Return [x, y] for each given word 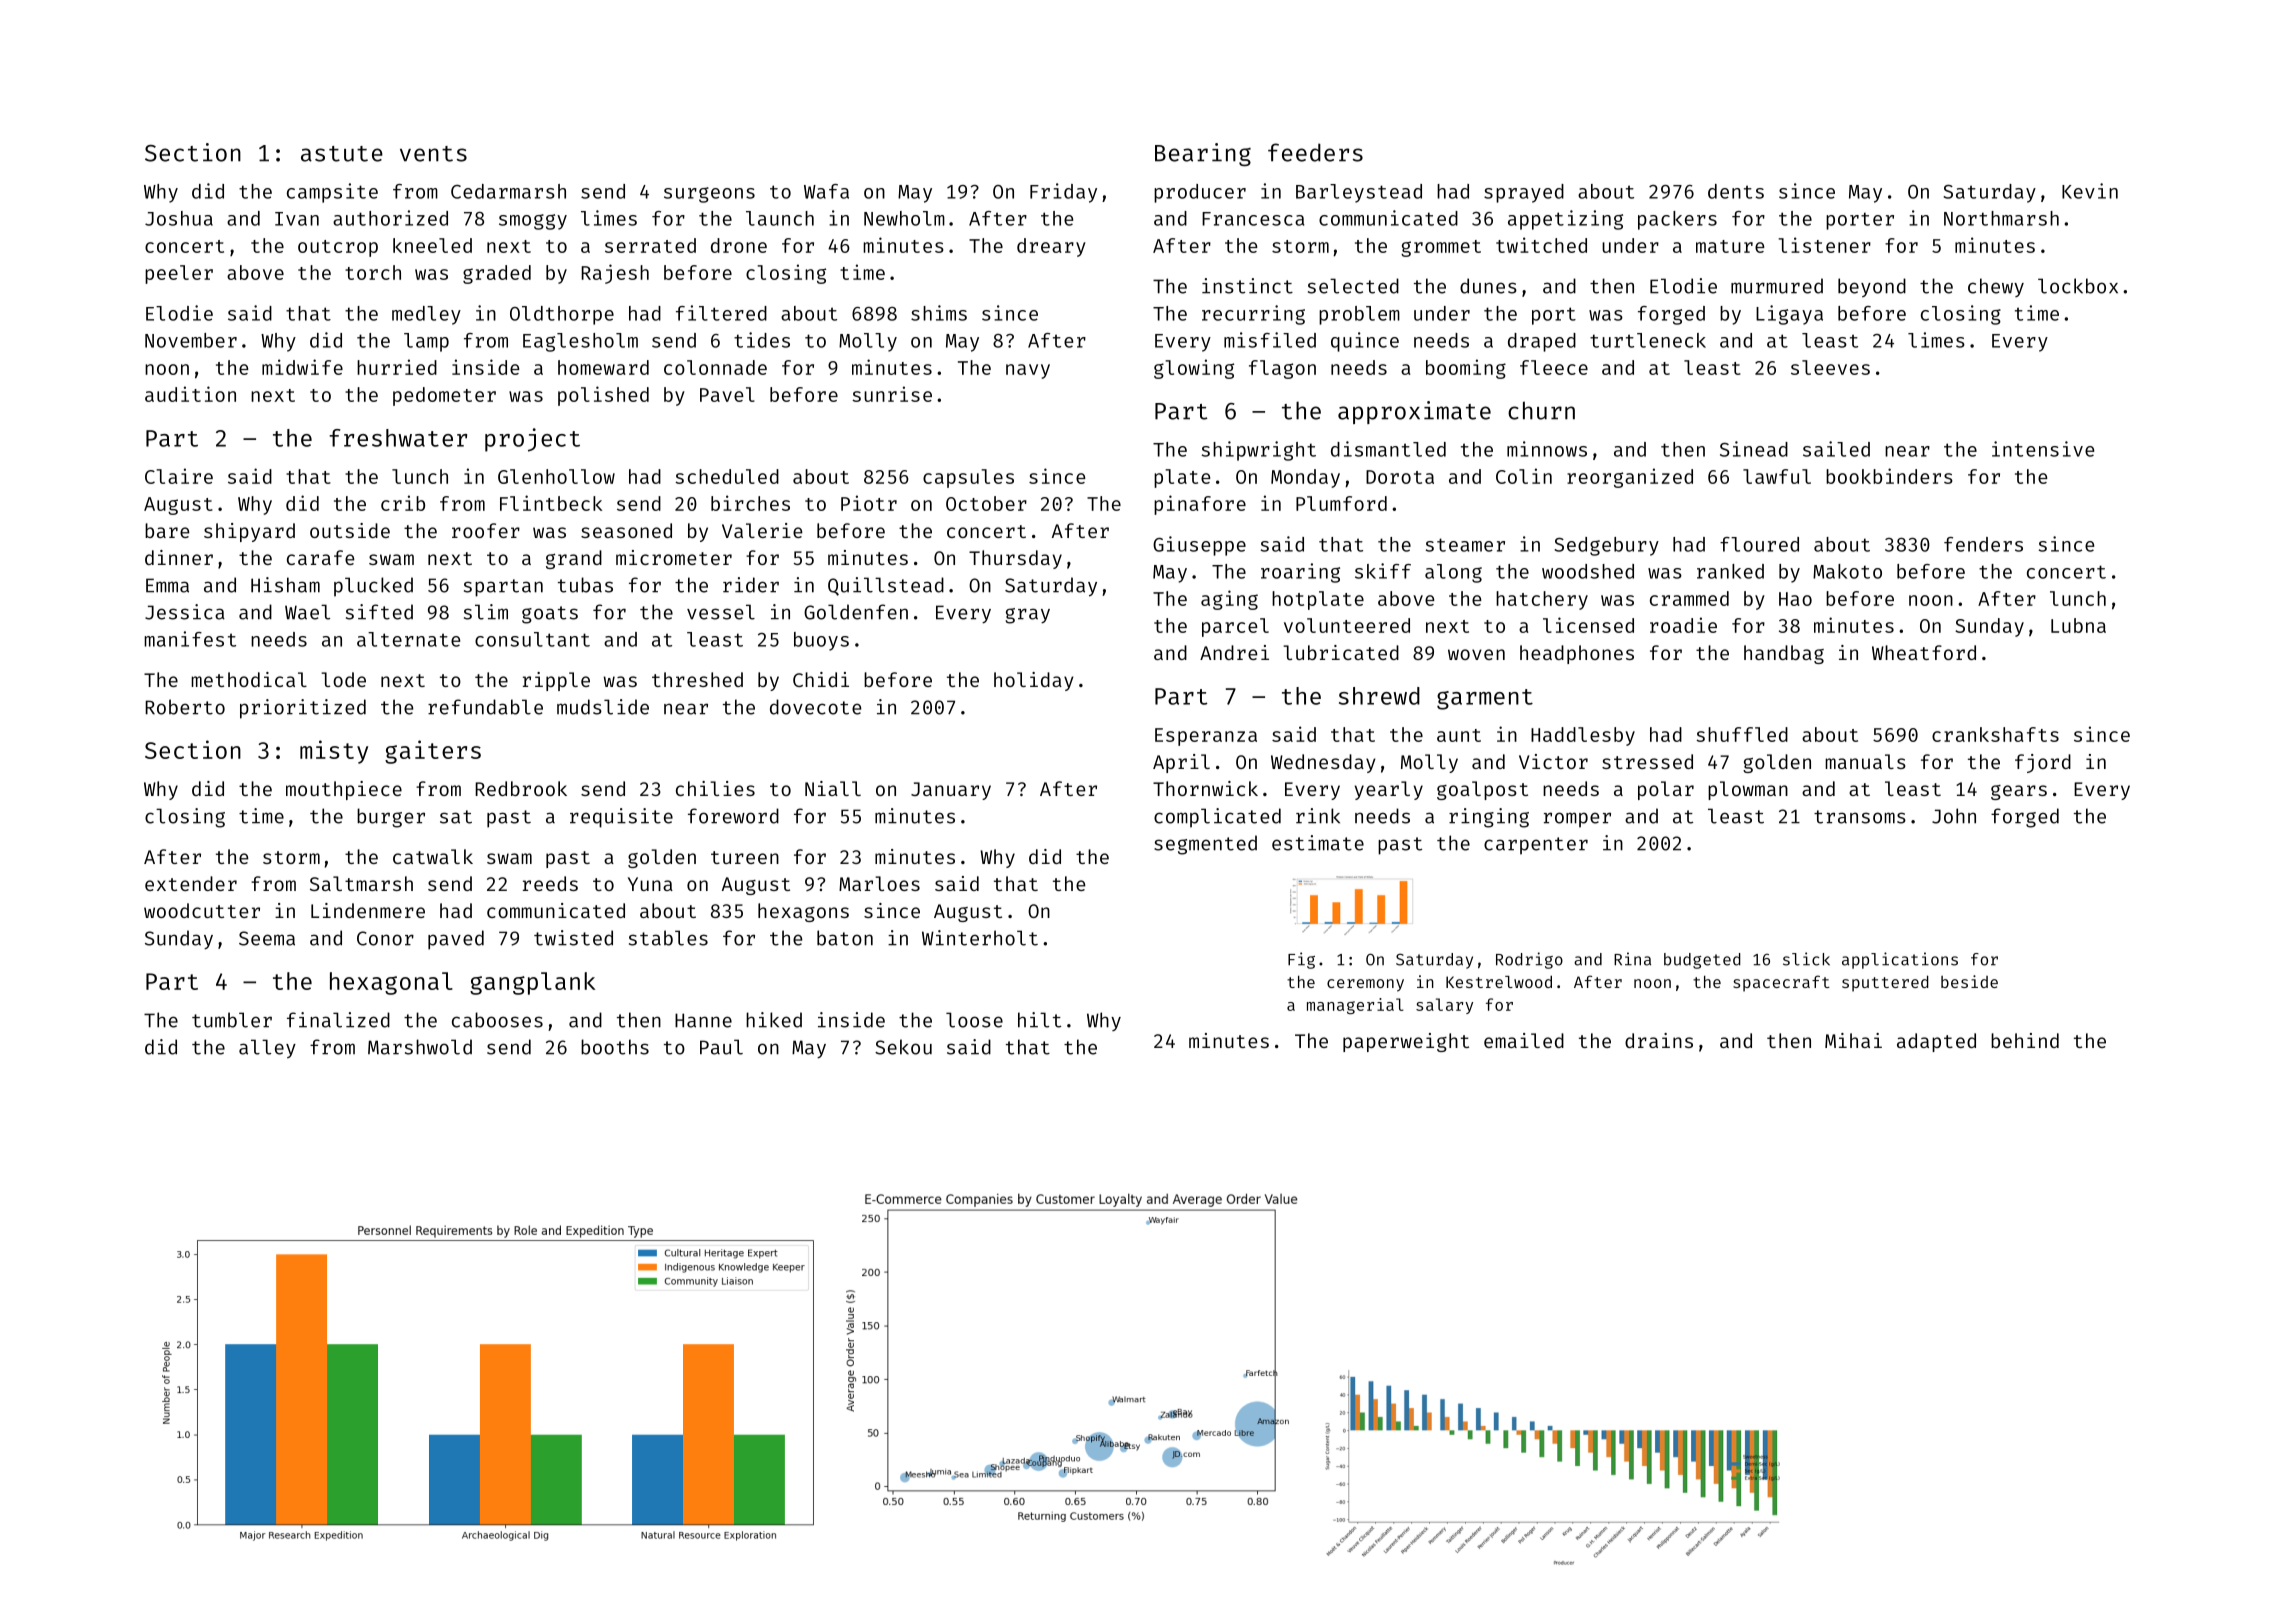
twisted [573, 938]
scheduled [727, 476]
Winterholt [980, 938]
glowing [1194, 369]
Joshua [179, 218]
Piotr [869, 503]
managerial [1355, 1006]
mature [1730, 246]
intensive [2043, 449]
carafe [321, 557]
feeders [1315, 152]
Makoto [1847, 571]
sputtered [1885, 983]
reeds [550, 883]
